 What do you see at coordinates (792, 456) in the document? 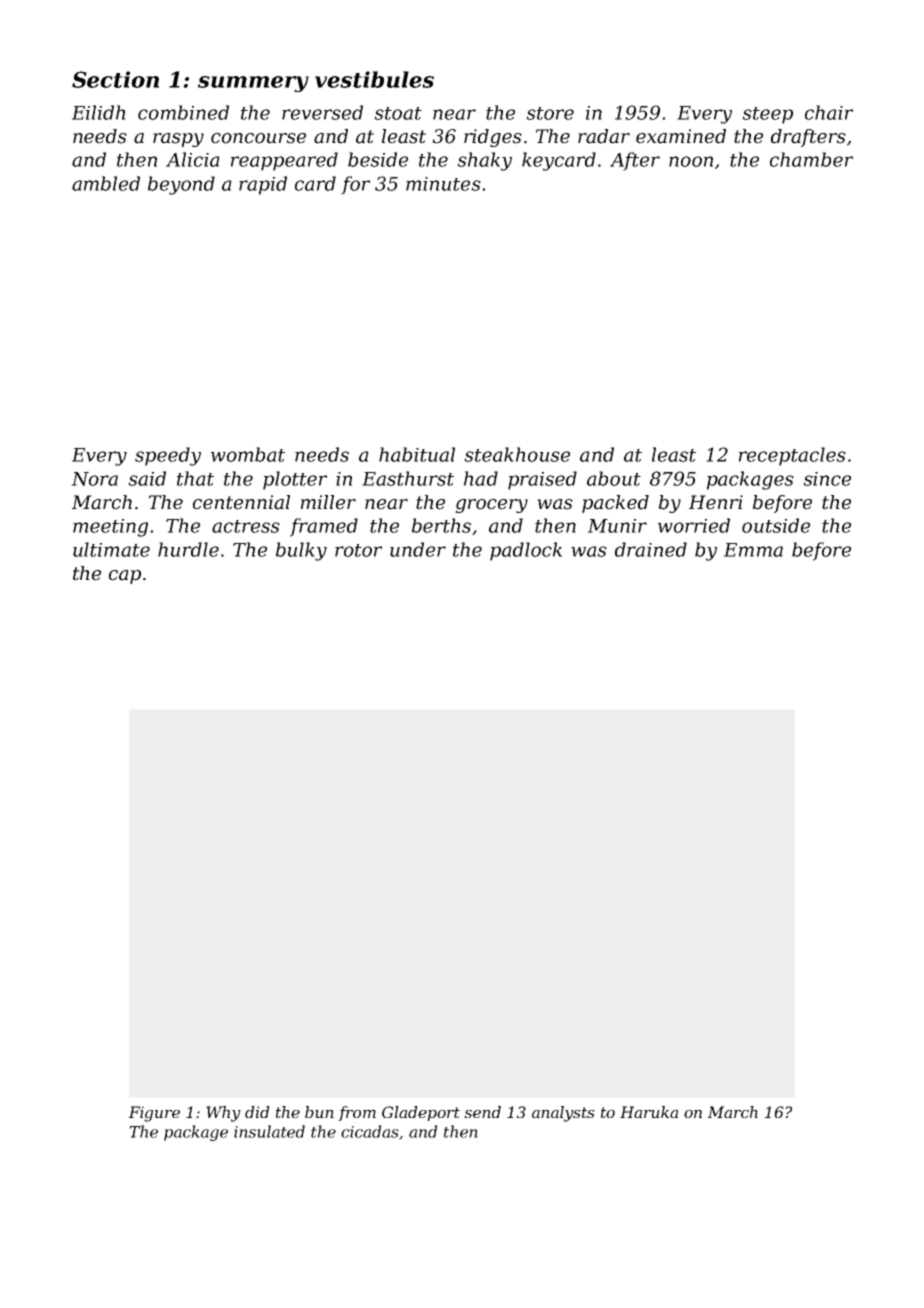
I see `receptacles` at bounding box center [792, 456].
